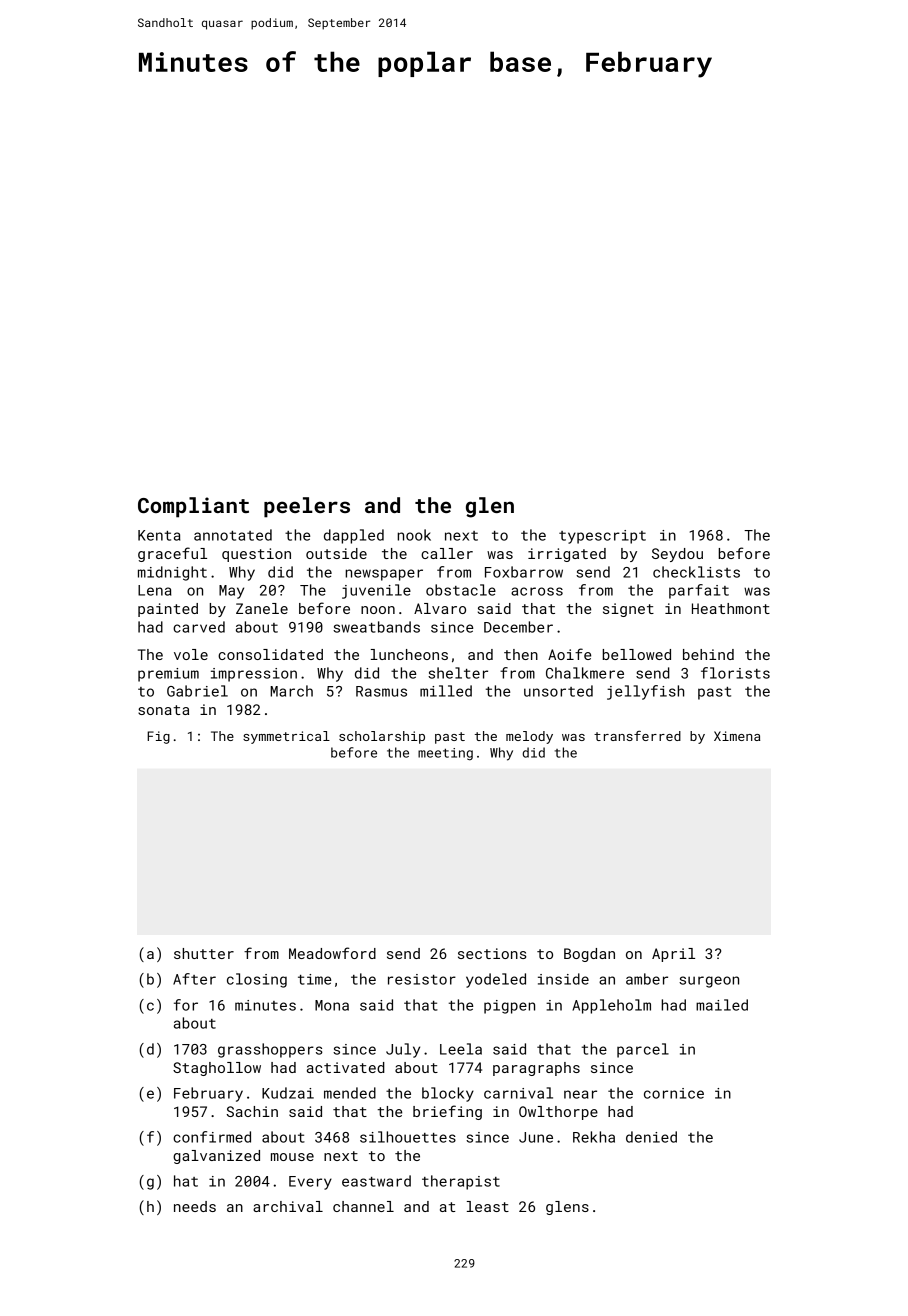  What do you see at coordinates (737, 736) in the screenshot?
I see `Ximena` at bounding box center [737, 736].
